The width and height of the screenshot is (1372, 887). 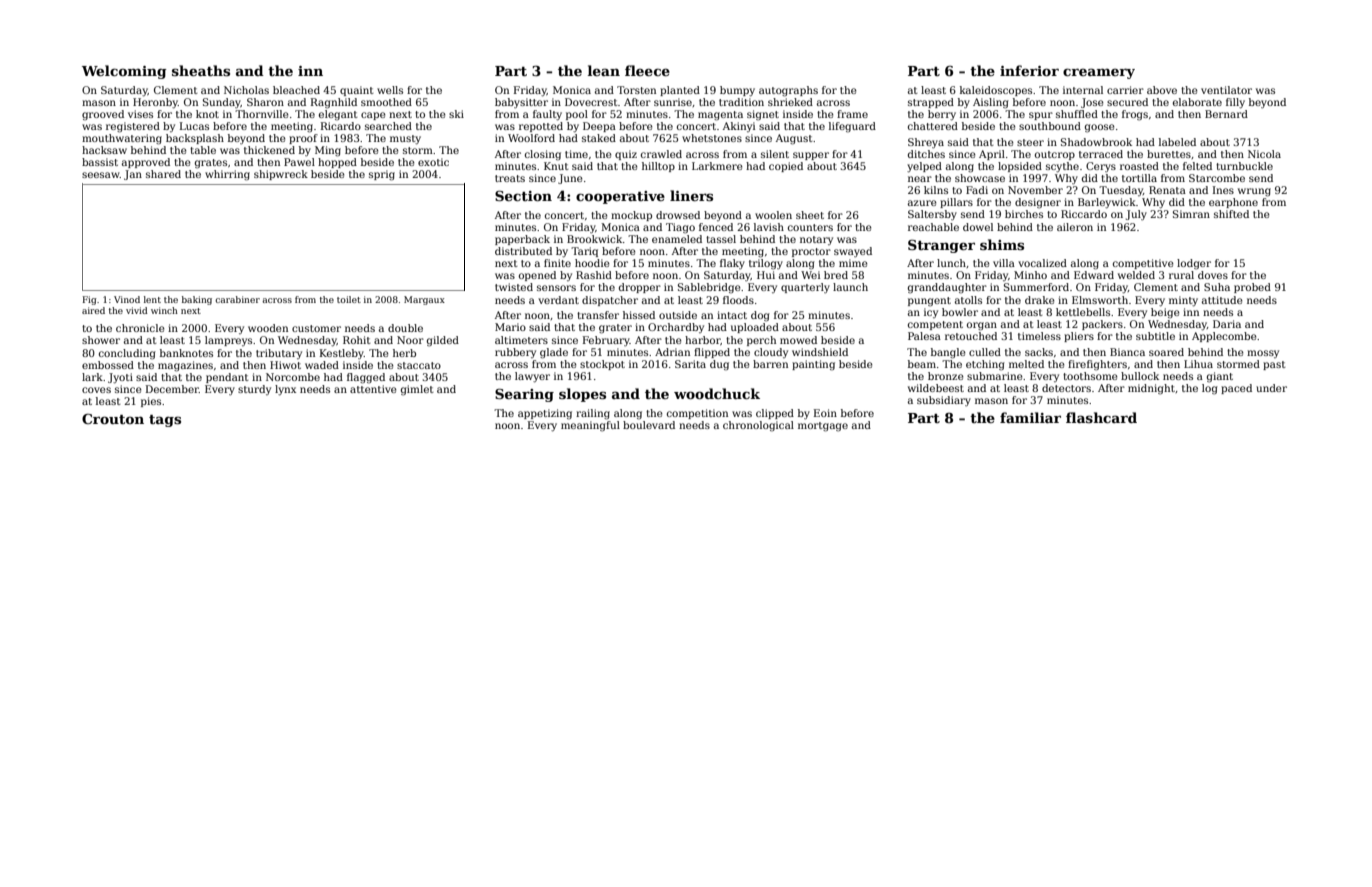 What do you see at coordinates (151, 402) in the screenshot?
I see `pies` at bounding box center [151, 402].
